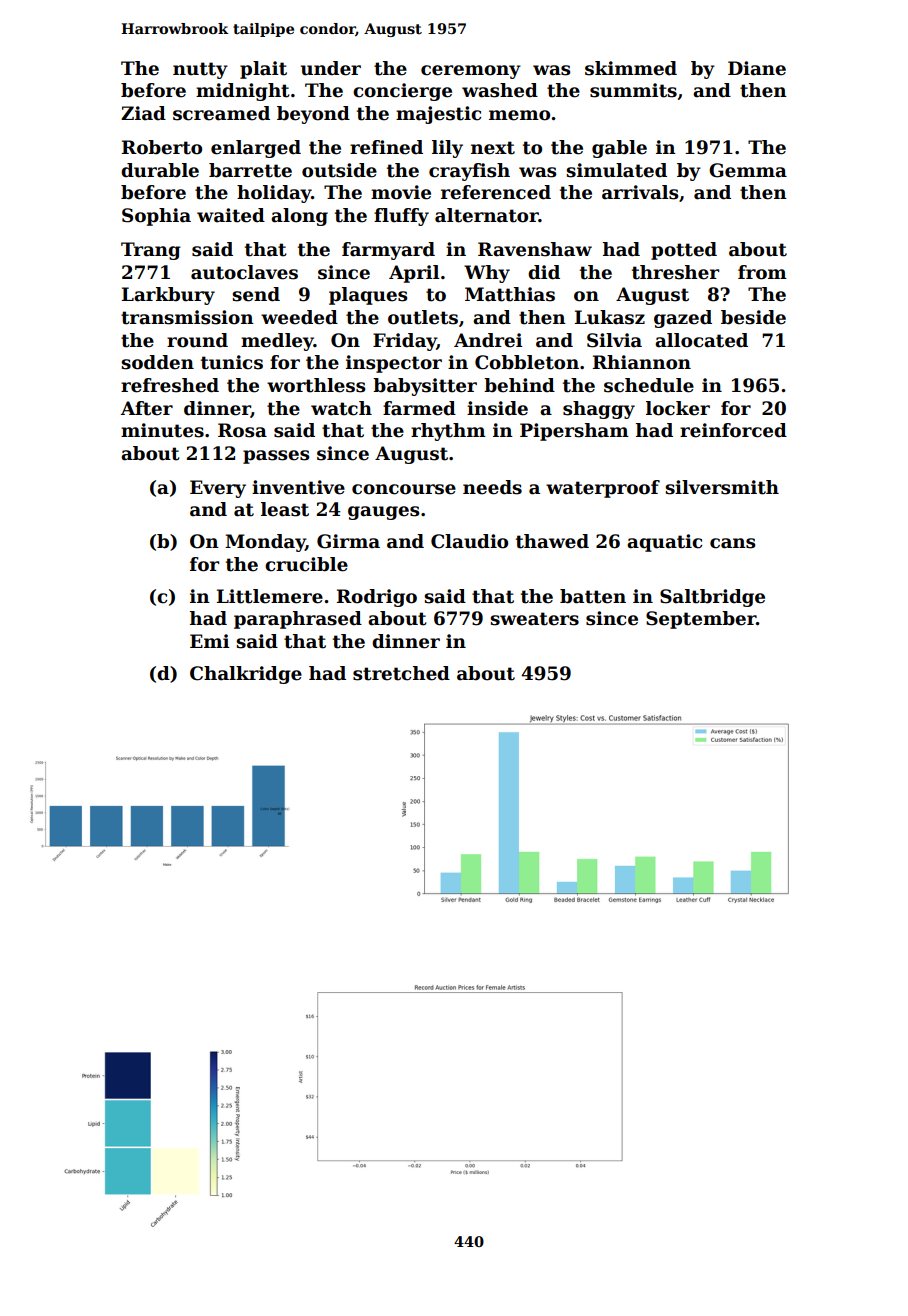 This screenshot has height=1316, width=908. What do you see at coordinates (684, 251) in the screenshot?
I see `potted` at bounding box center [684, 251].
